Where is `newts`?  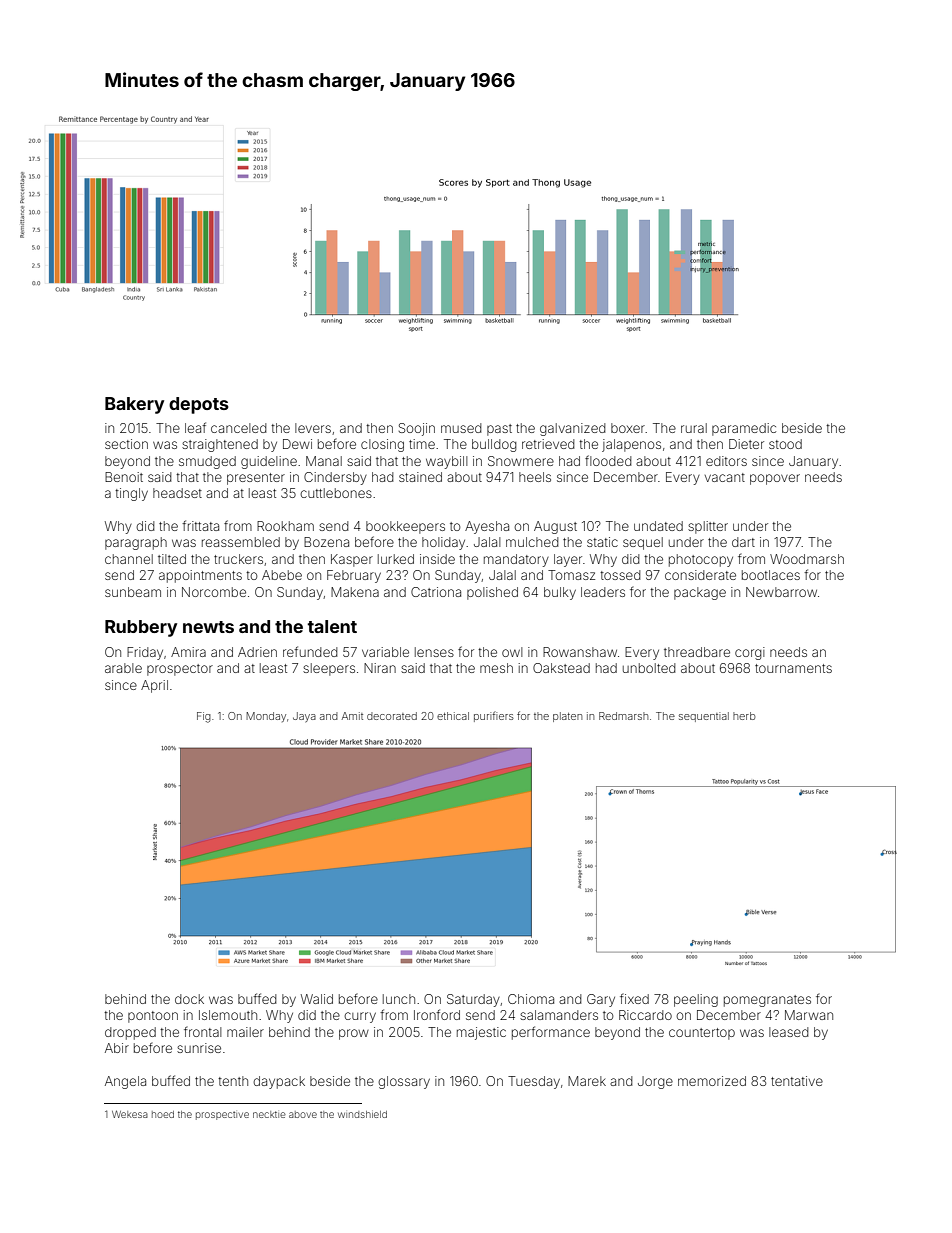 newts is located at coordinates (208, 627).
